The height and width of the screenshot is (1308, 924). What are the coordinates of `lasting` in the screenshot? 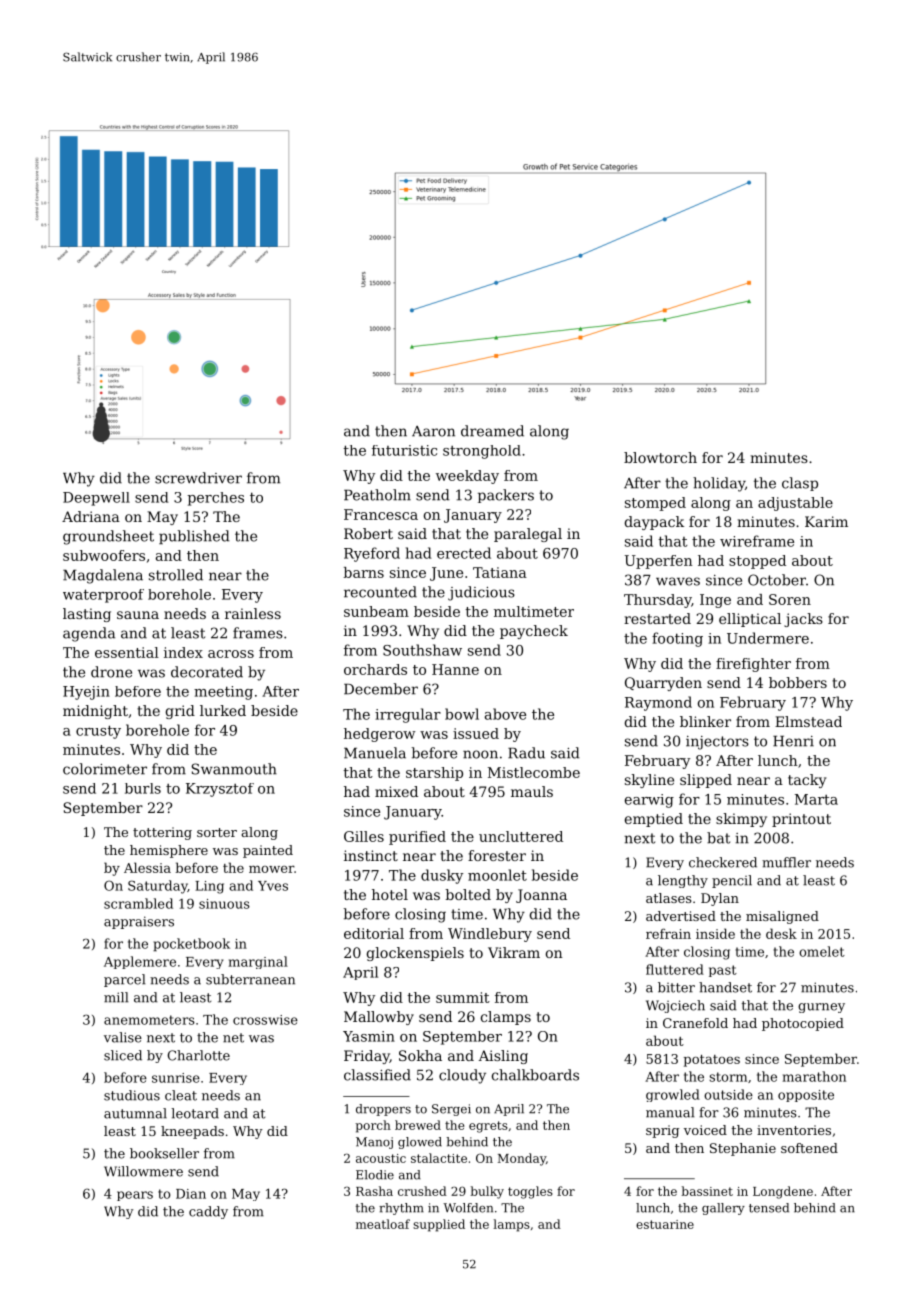 It's located at (87, 615).
